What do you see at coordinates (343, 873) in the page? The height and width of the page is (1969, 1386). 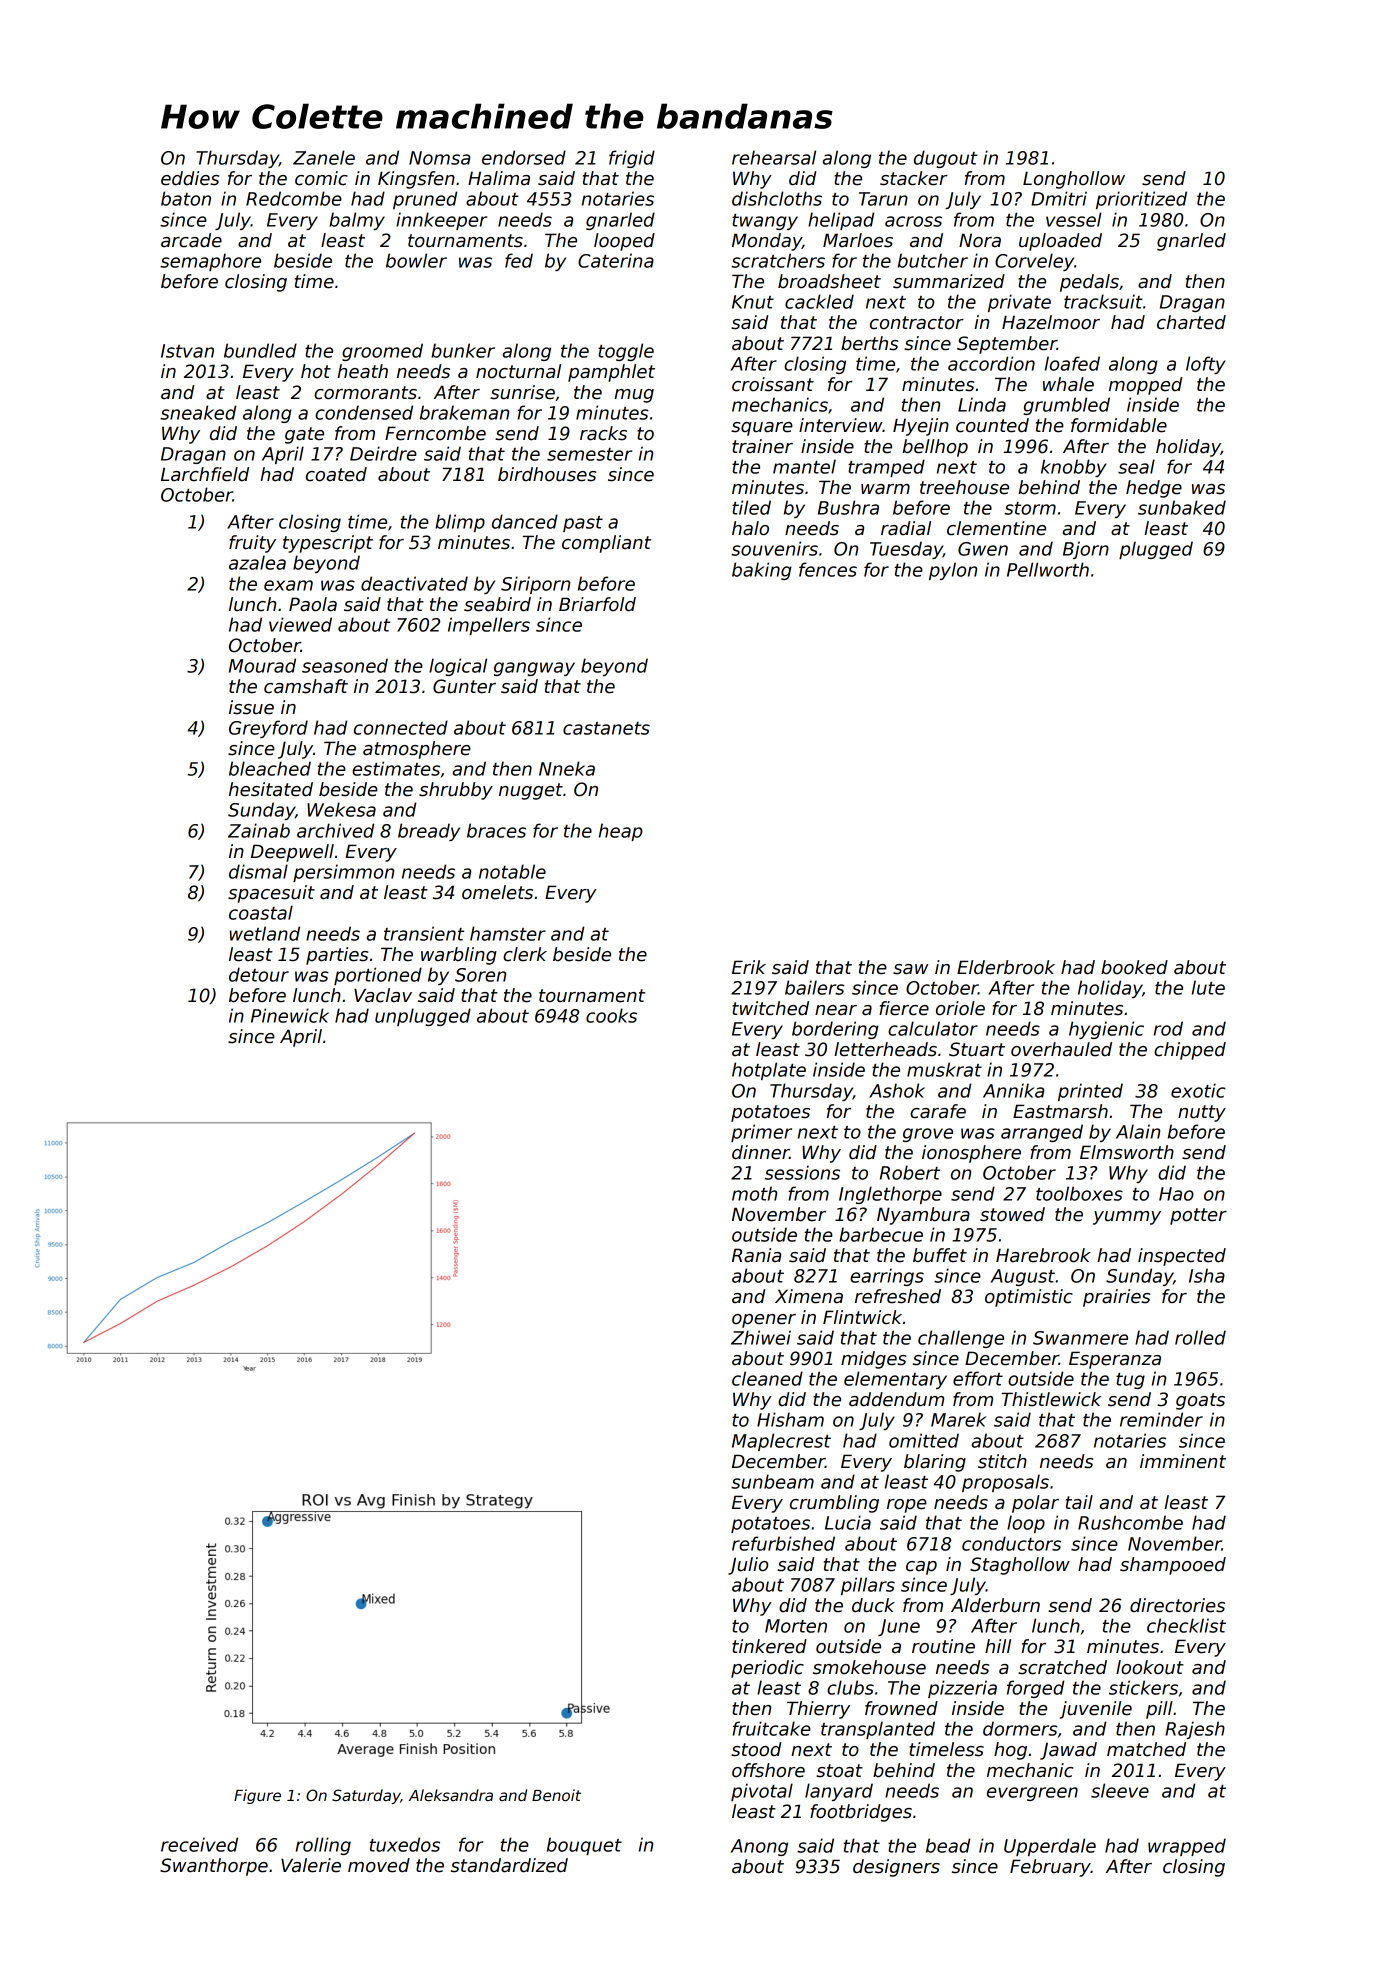 I see `persimmon` at bounding box center [343, 873].
